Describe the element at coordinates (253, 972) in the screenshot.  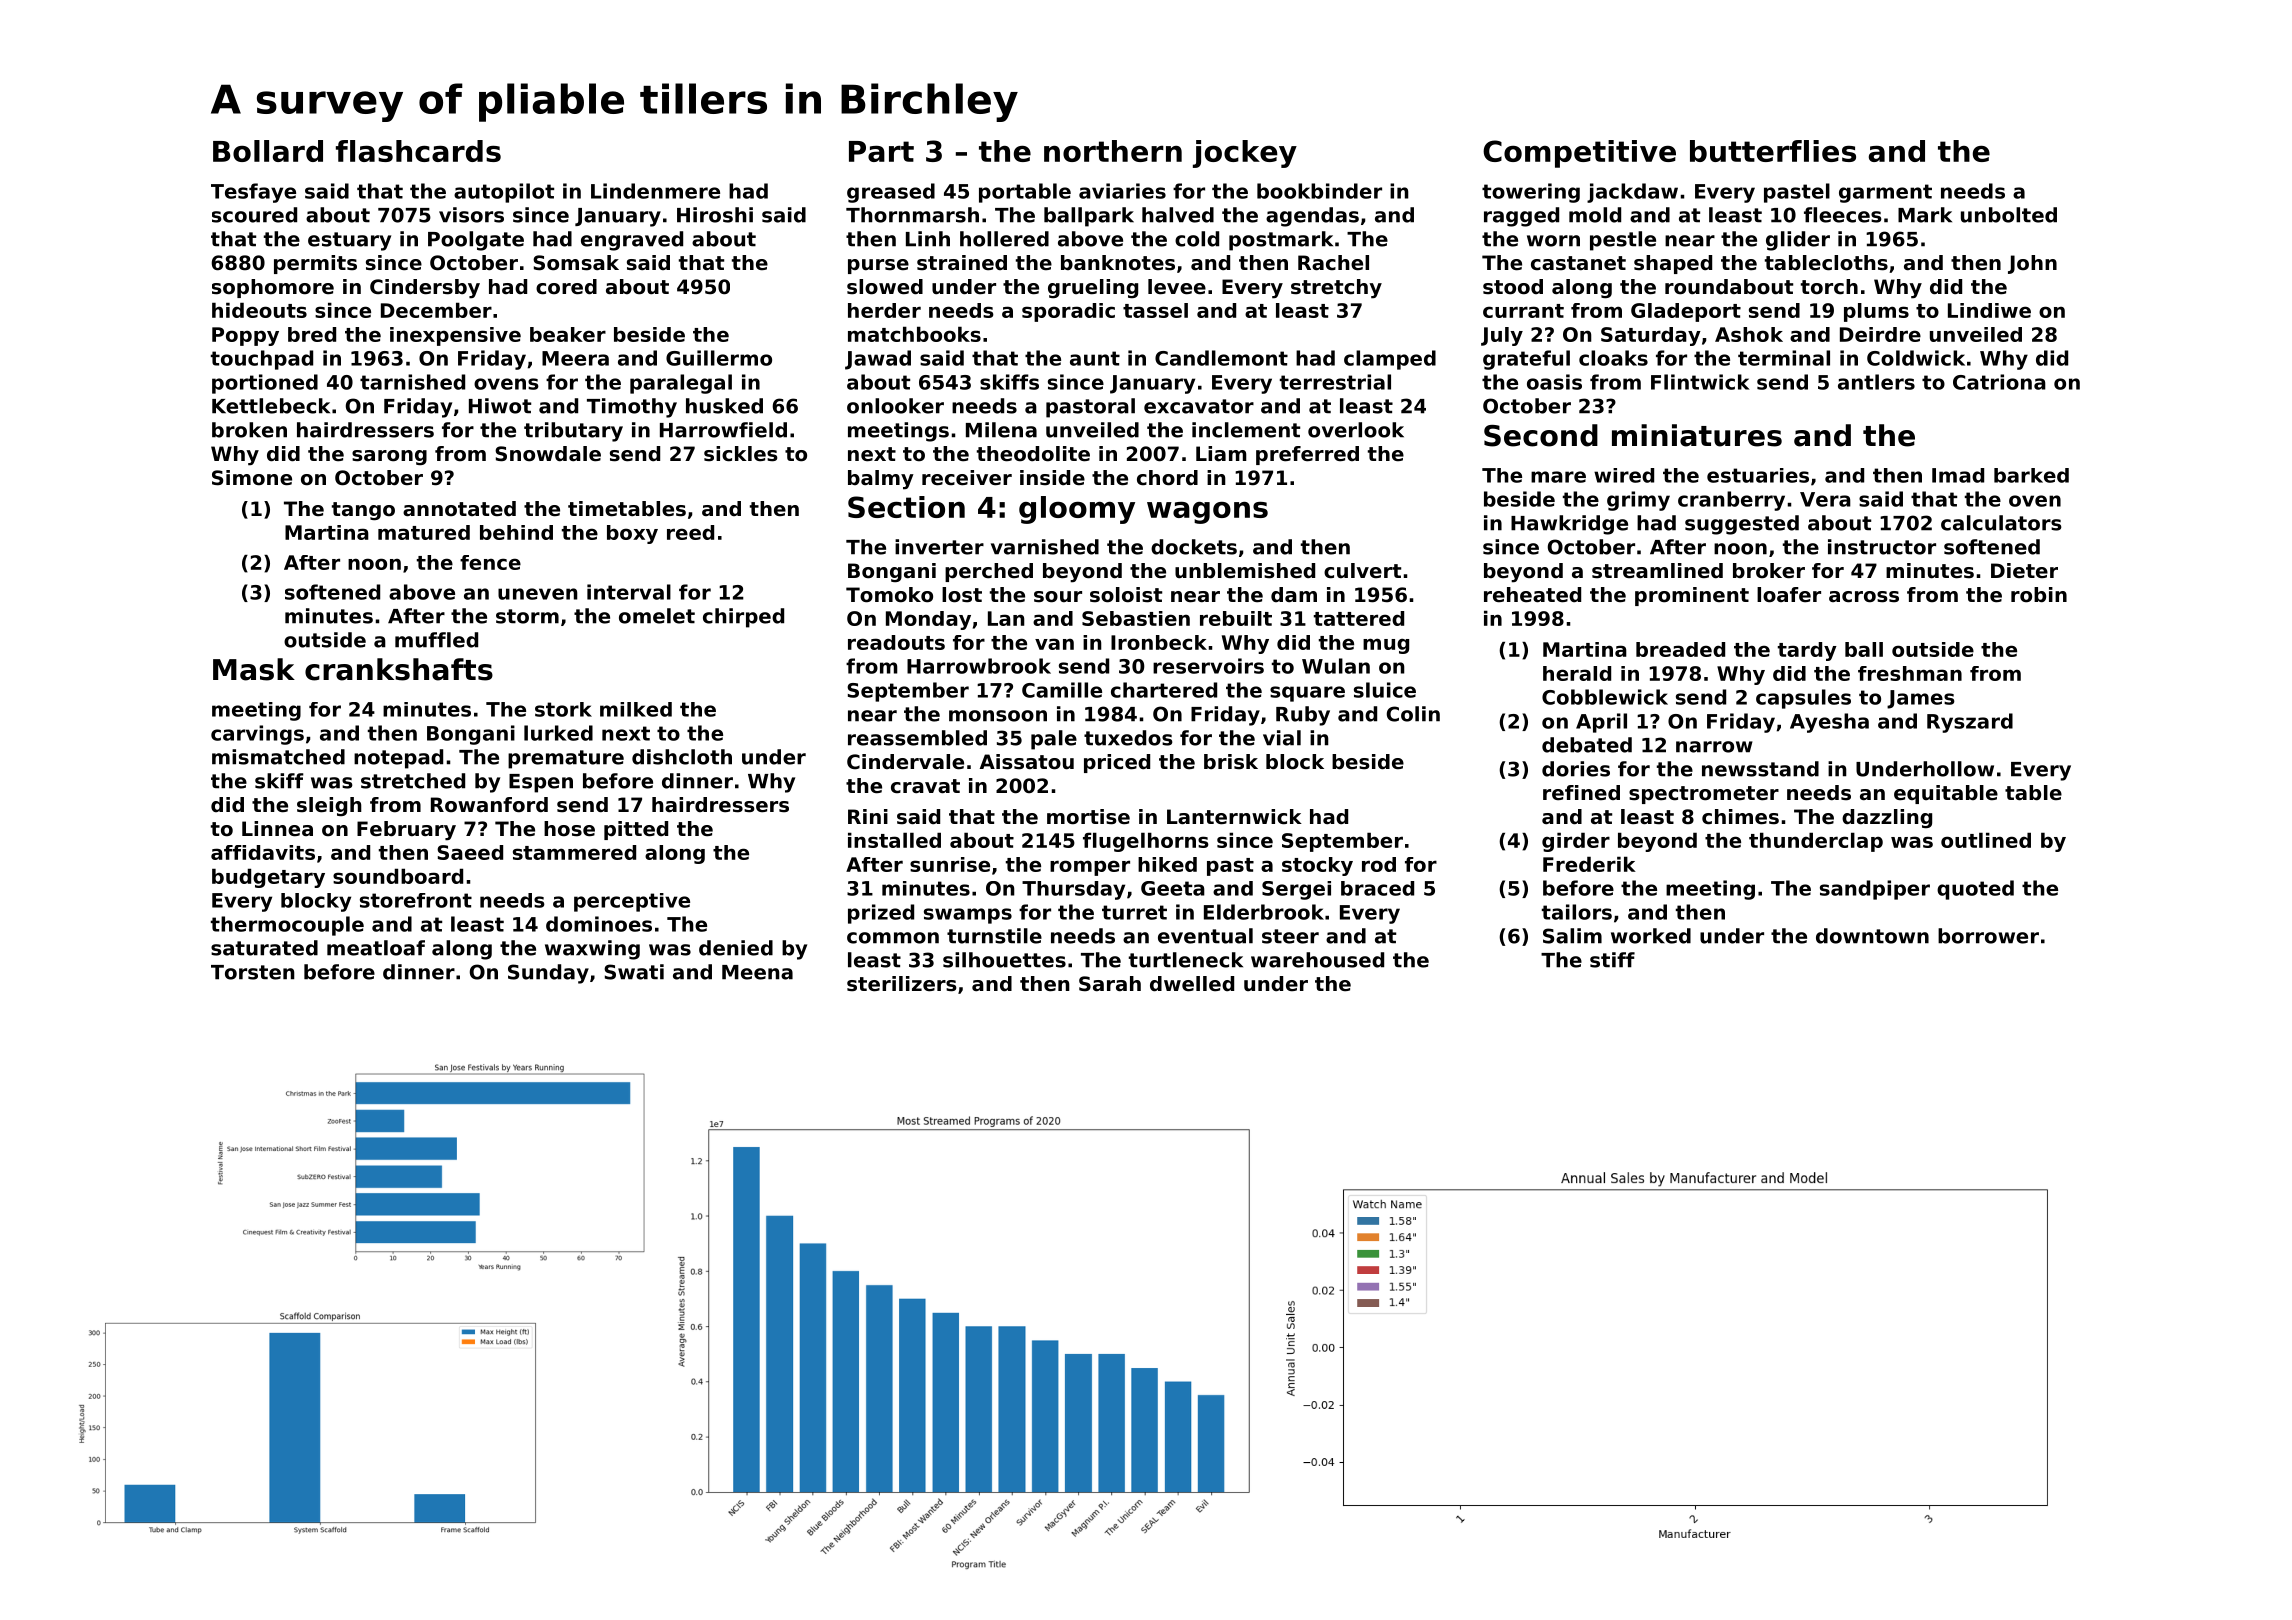
I see `Torsten` at that location.
